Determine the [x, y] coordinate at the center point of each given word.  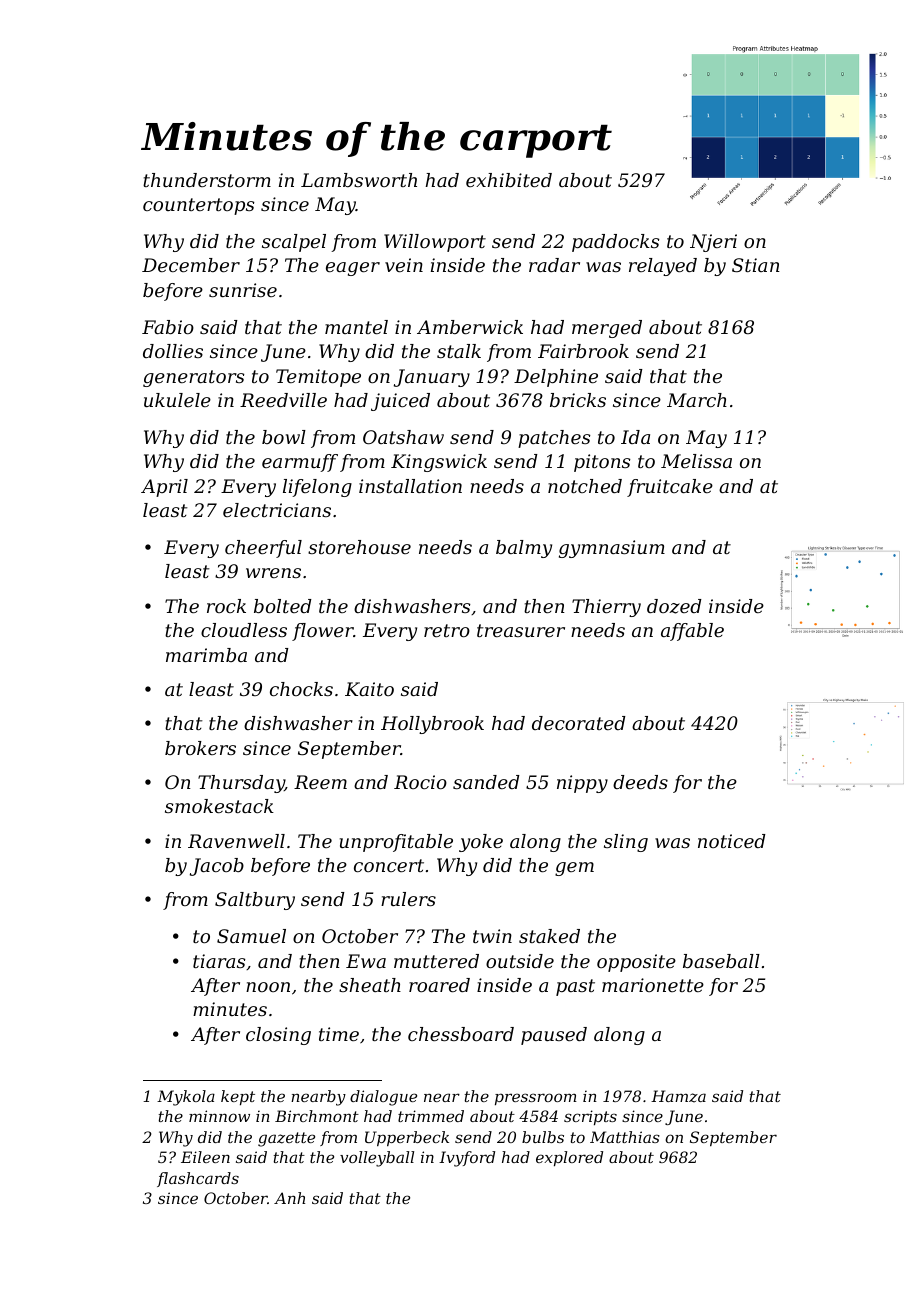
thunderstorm [207, 180]
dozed [674, 606]
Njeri [713, 243]
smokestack [219, 806]
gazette [286, 1139]
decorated [579, 723]
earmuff [300, 463]
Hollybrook [432, 725]
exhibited [509, 180]
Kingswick [439, 463]
